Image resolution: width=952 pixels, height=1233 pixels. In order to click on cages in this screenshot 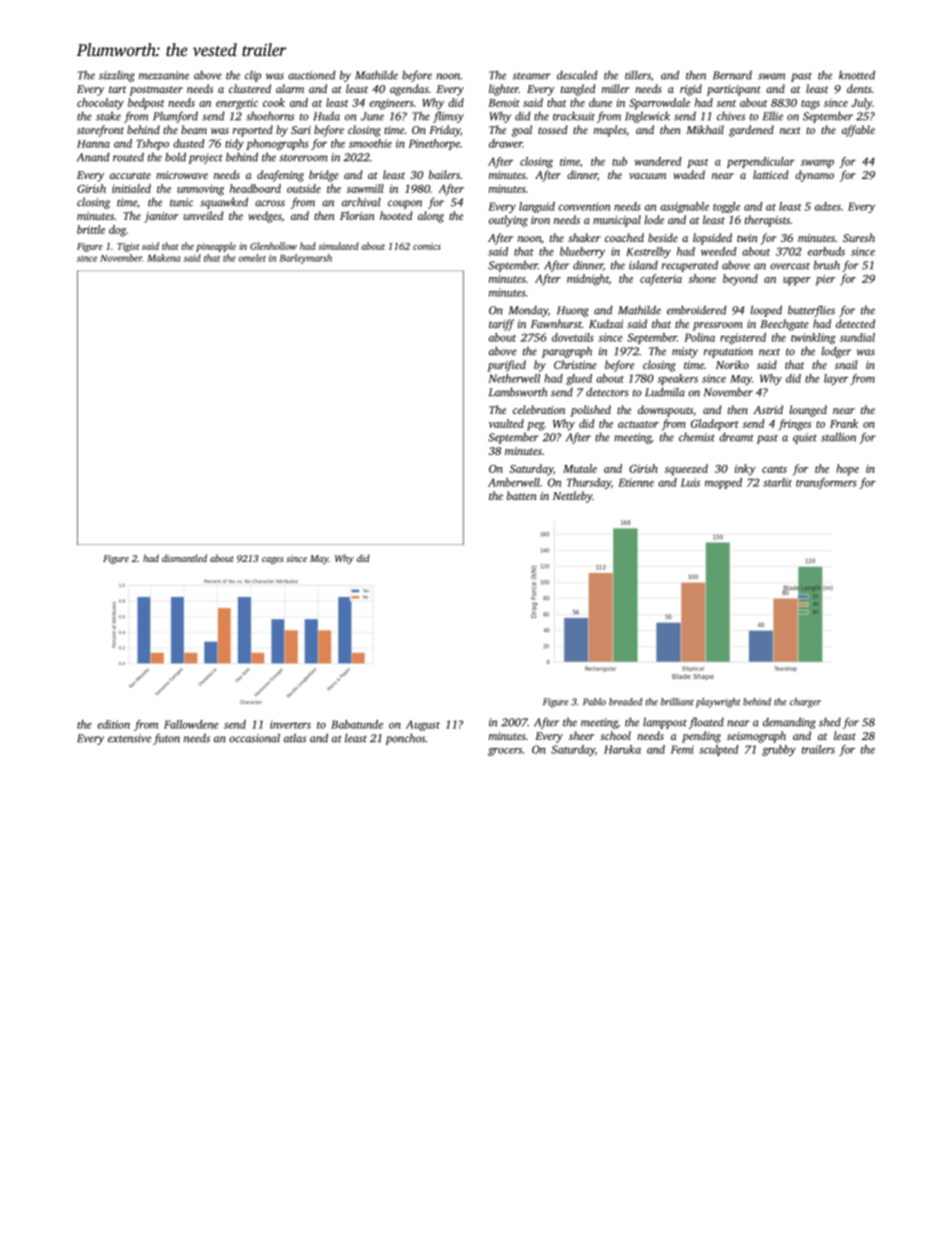, I will do `click(273, 560)`.
